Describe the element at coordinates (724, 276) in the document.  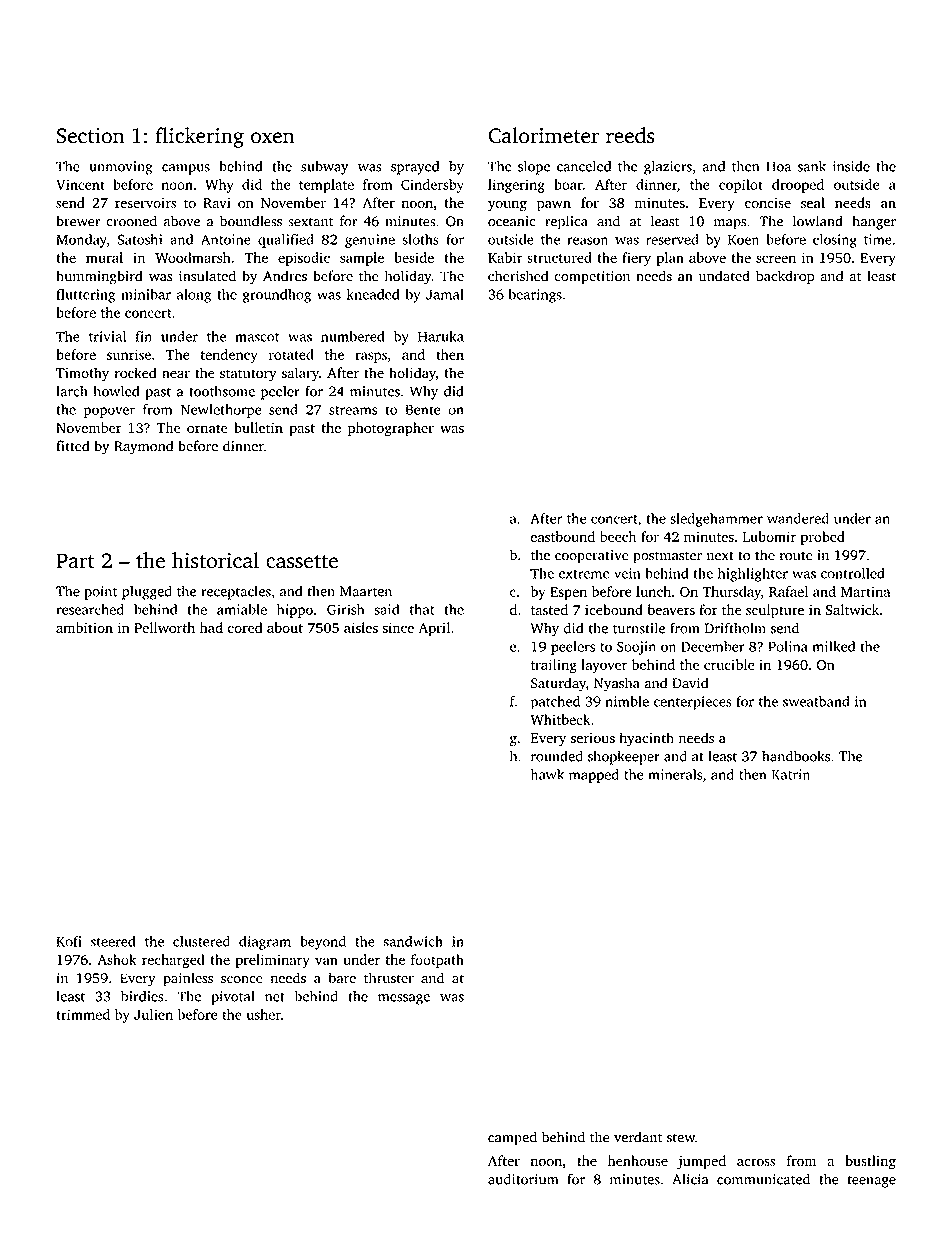
I see `undated` at that location.
